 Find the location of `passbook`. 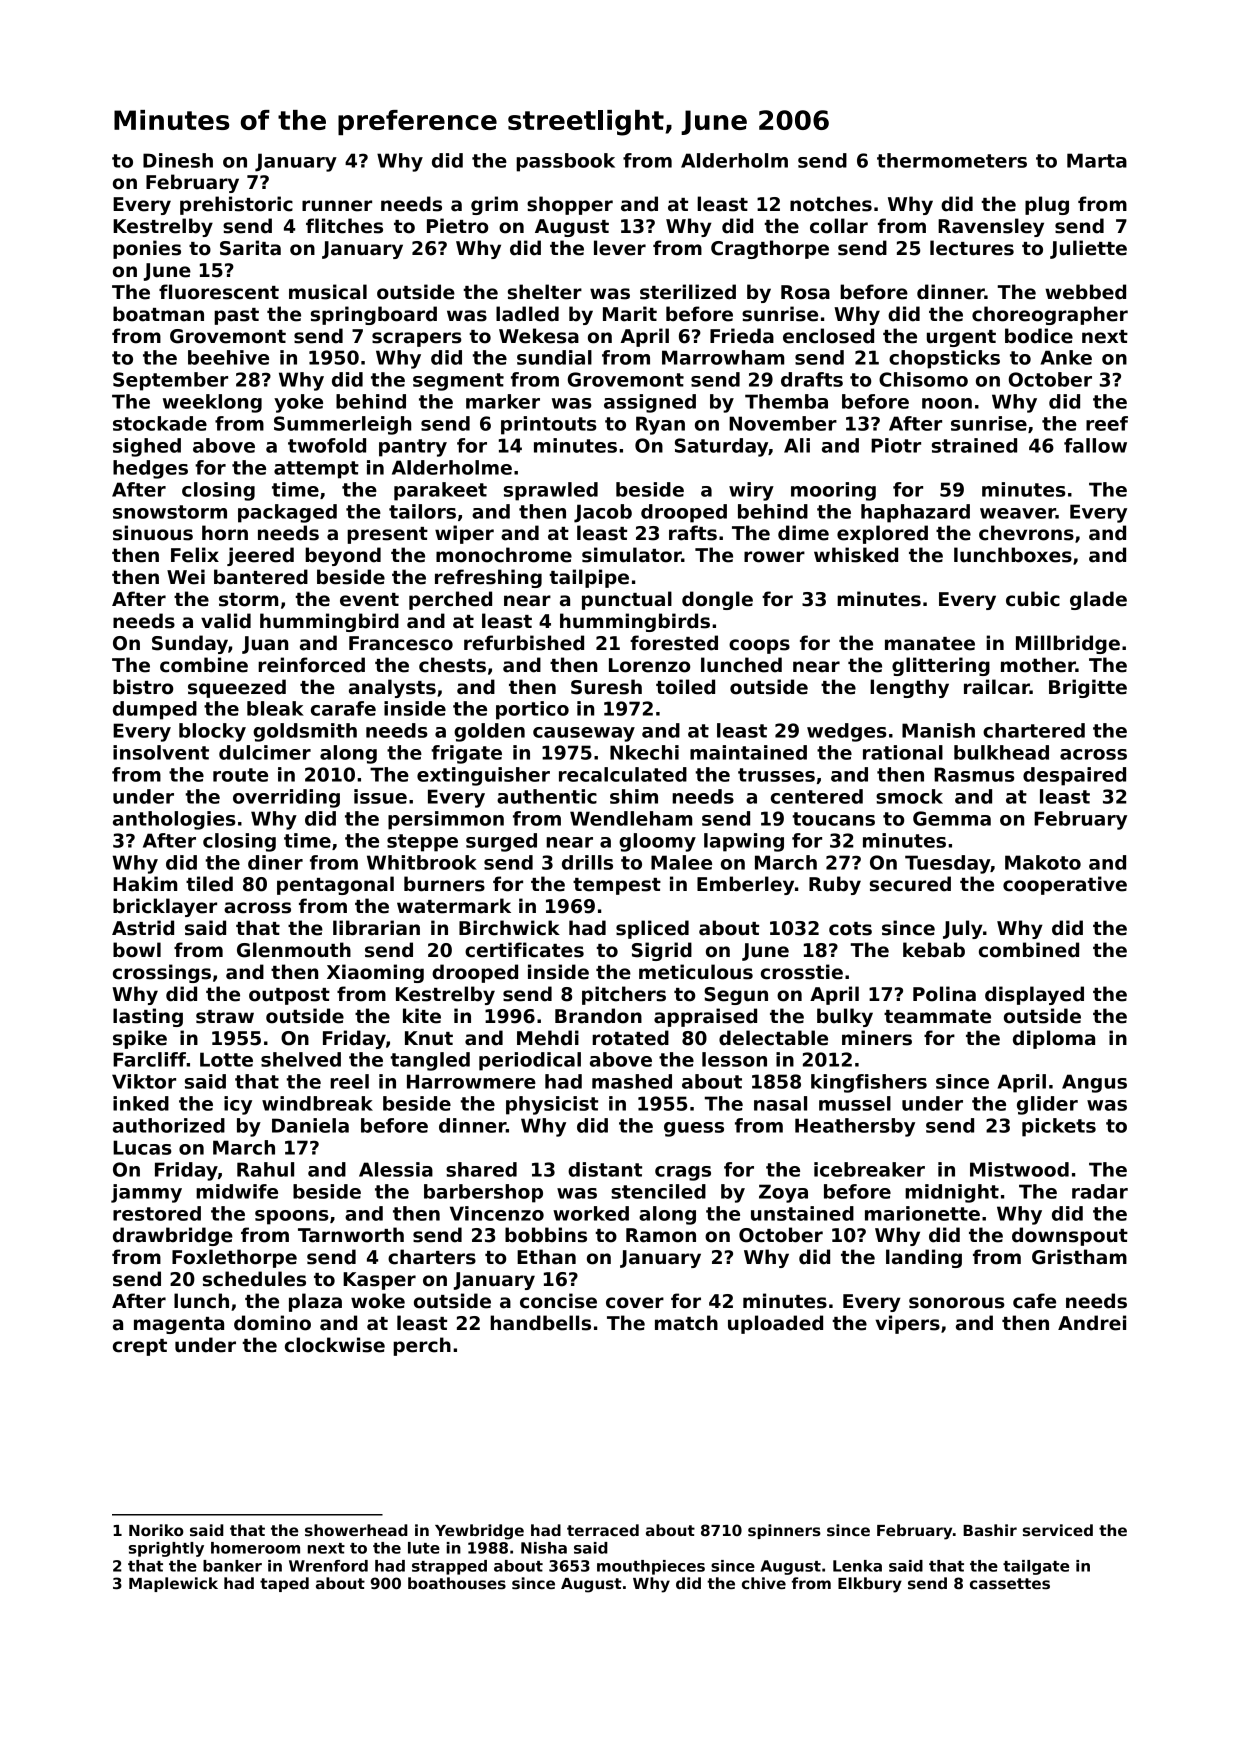

passbook is located at coordinates (565, 162).
